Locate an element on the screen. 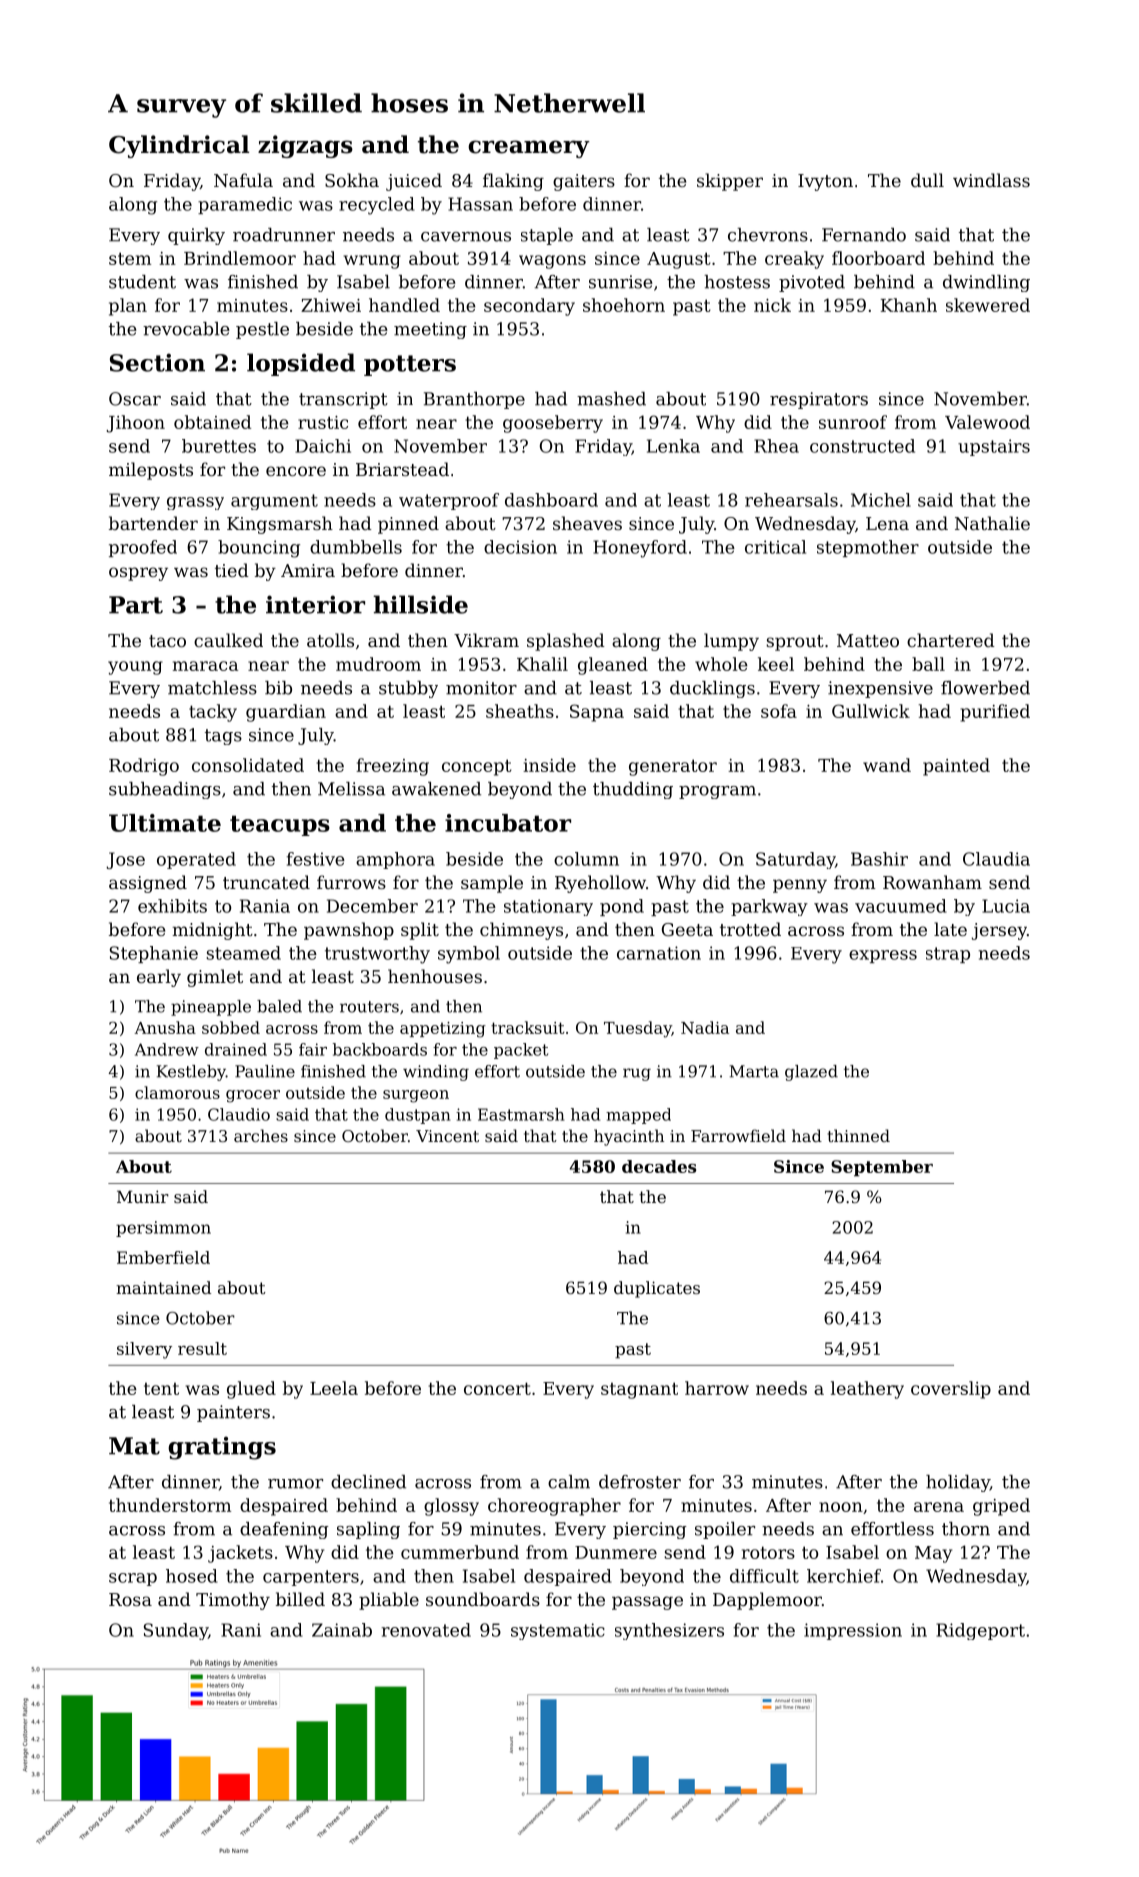 This screenshot has width=1139, height=1877. routers is located at coordinates (369, 1007).
